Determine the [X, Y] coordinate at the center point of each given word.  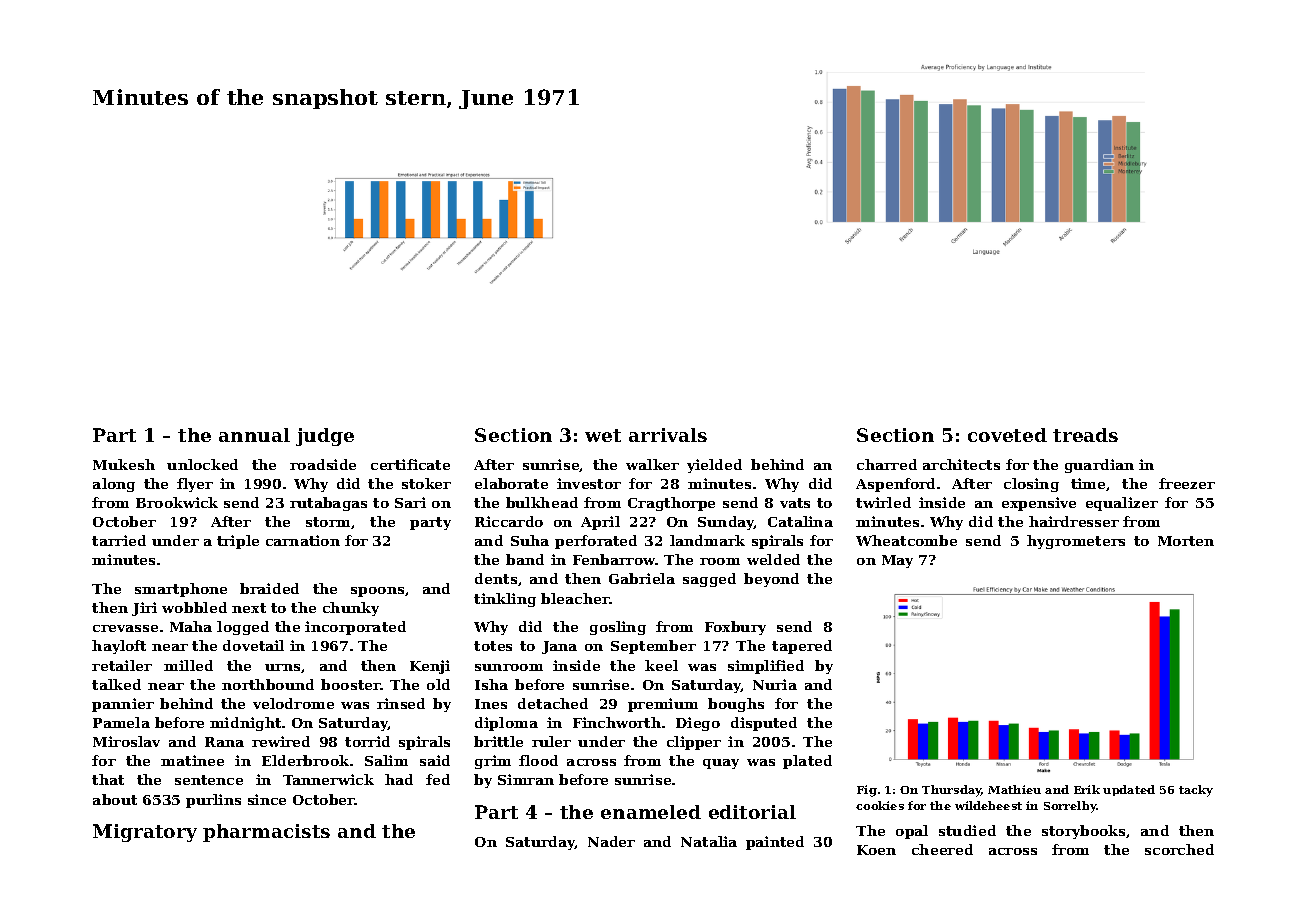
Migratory [145, 833]
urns [282, 667]
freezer [1187, 483]
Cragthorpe [671, 504]
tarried [119, 540]
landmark [707, 540]
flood [538, 760]
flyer [195, 485]
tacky [1196, 791]
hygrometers [1076, 542]
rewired [281, 741]
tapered [802, 647]
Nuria [775, 684]
